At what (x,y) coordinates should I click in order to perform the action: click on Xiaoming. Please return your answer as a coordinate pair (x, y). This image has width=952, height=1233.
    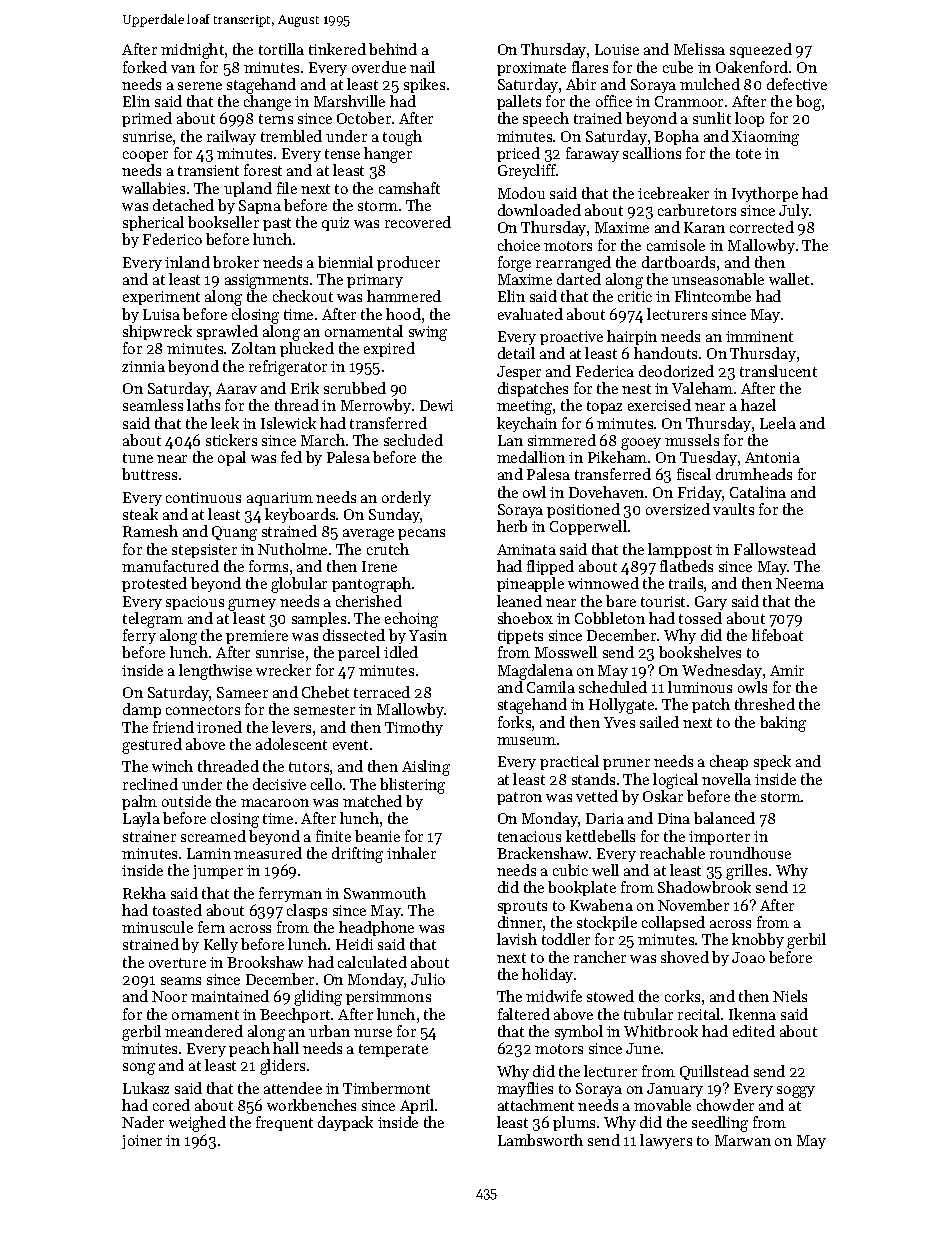
    Looking at the image, I should click on (765, 138).
